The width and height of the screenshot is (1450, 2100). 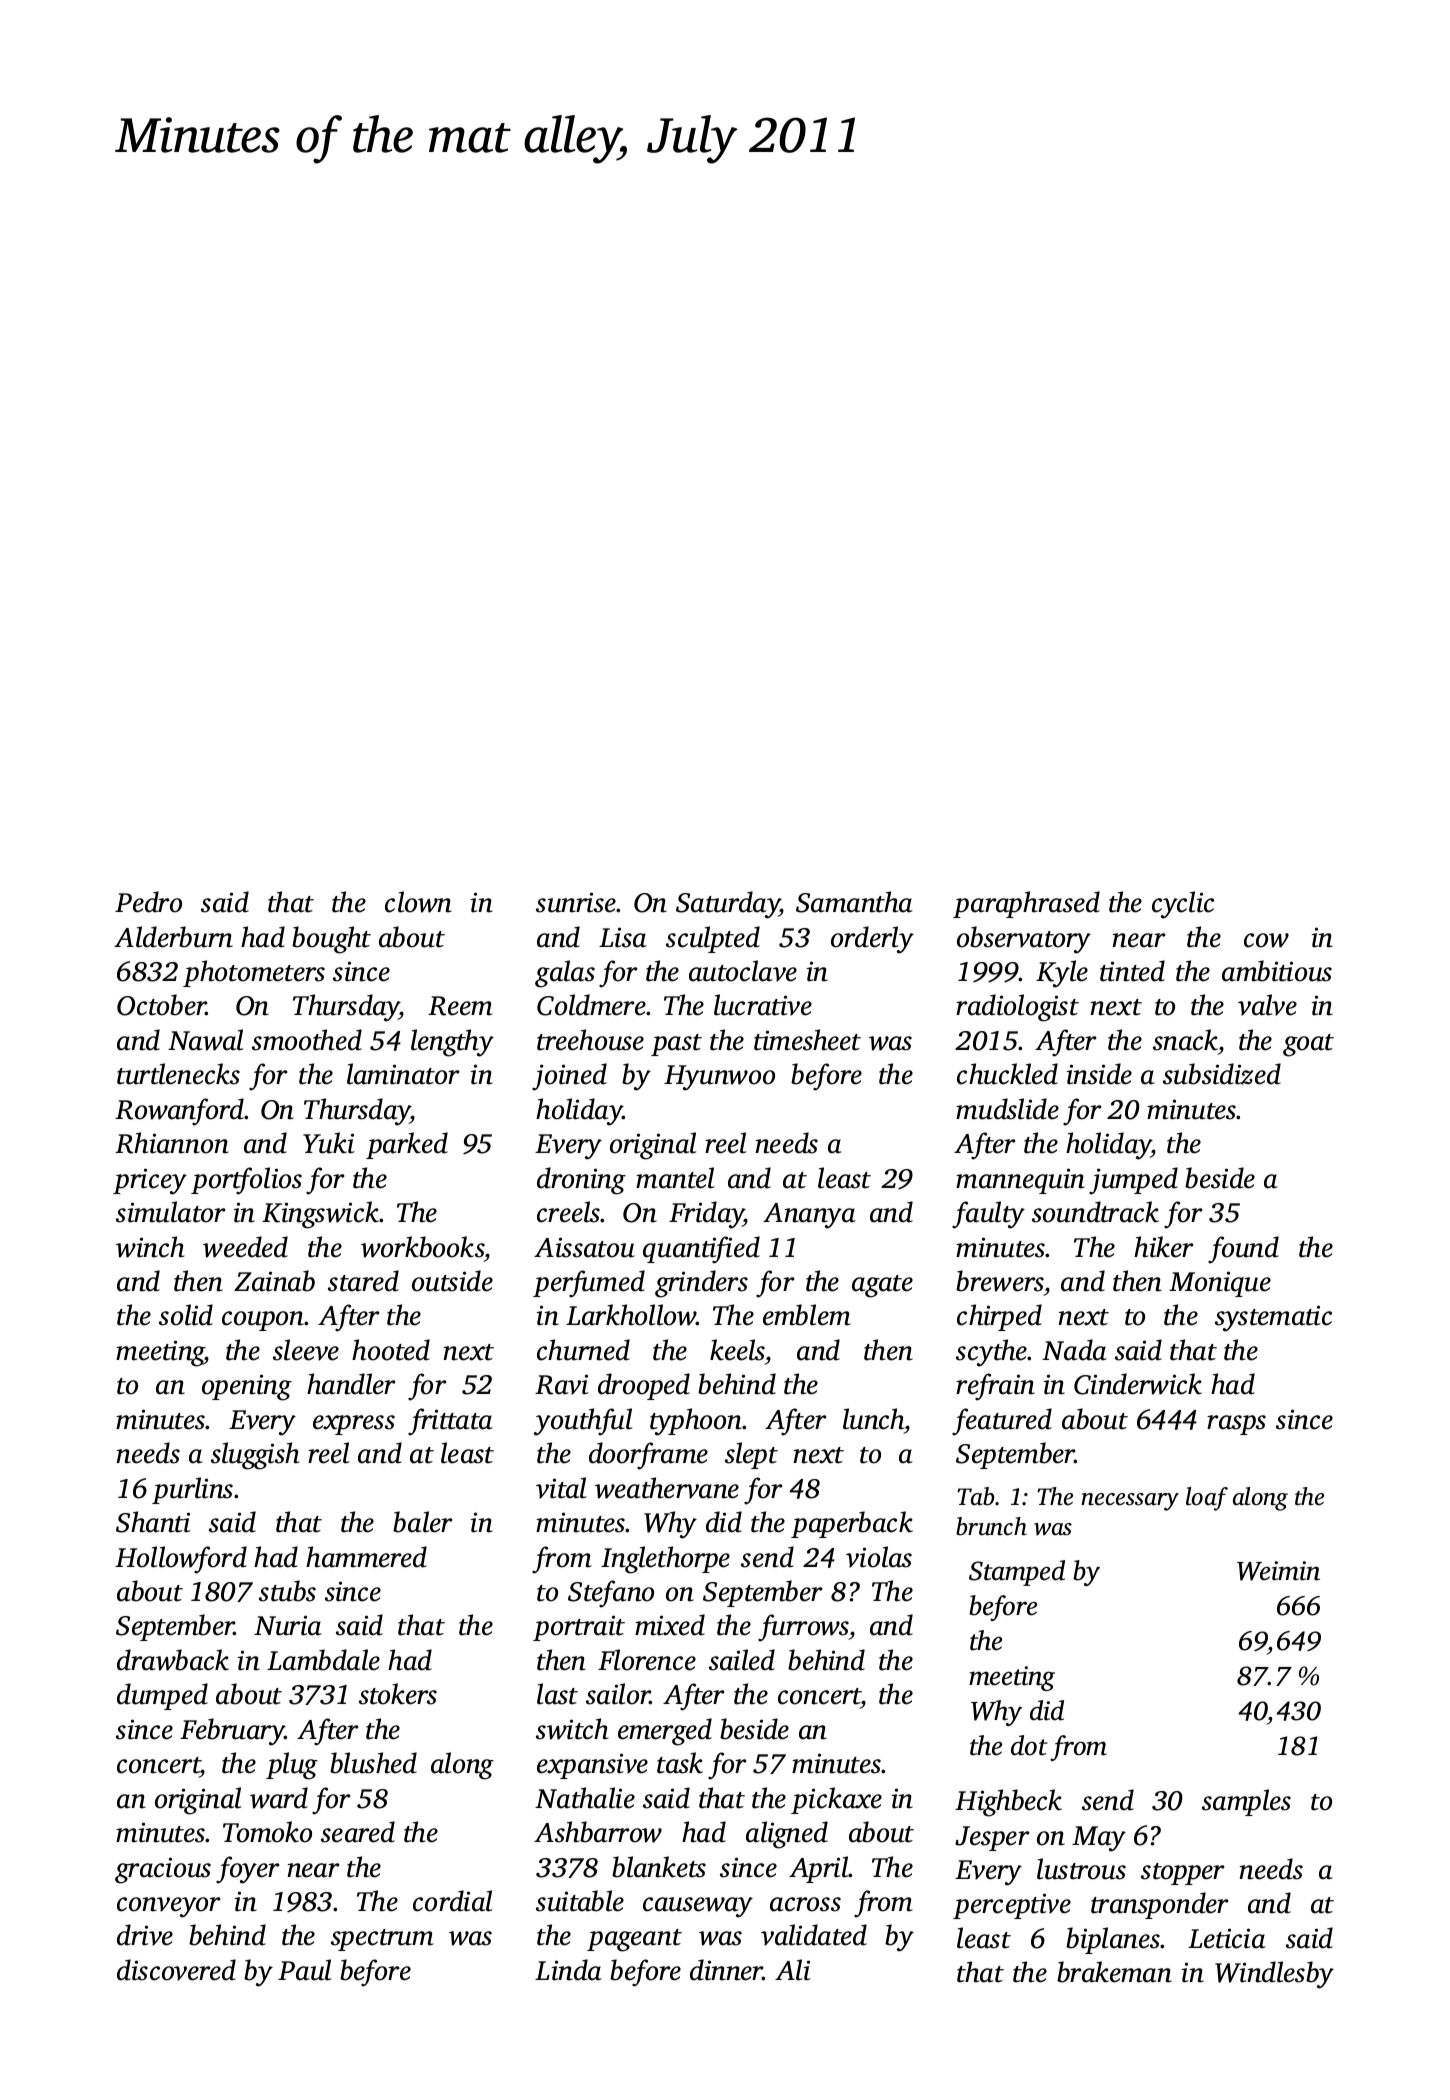 I want to click on hooted, so click(x=391, y=1350).
